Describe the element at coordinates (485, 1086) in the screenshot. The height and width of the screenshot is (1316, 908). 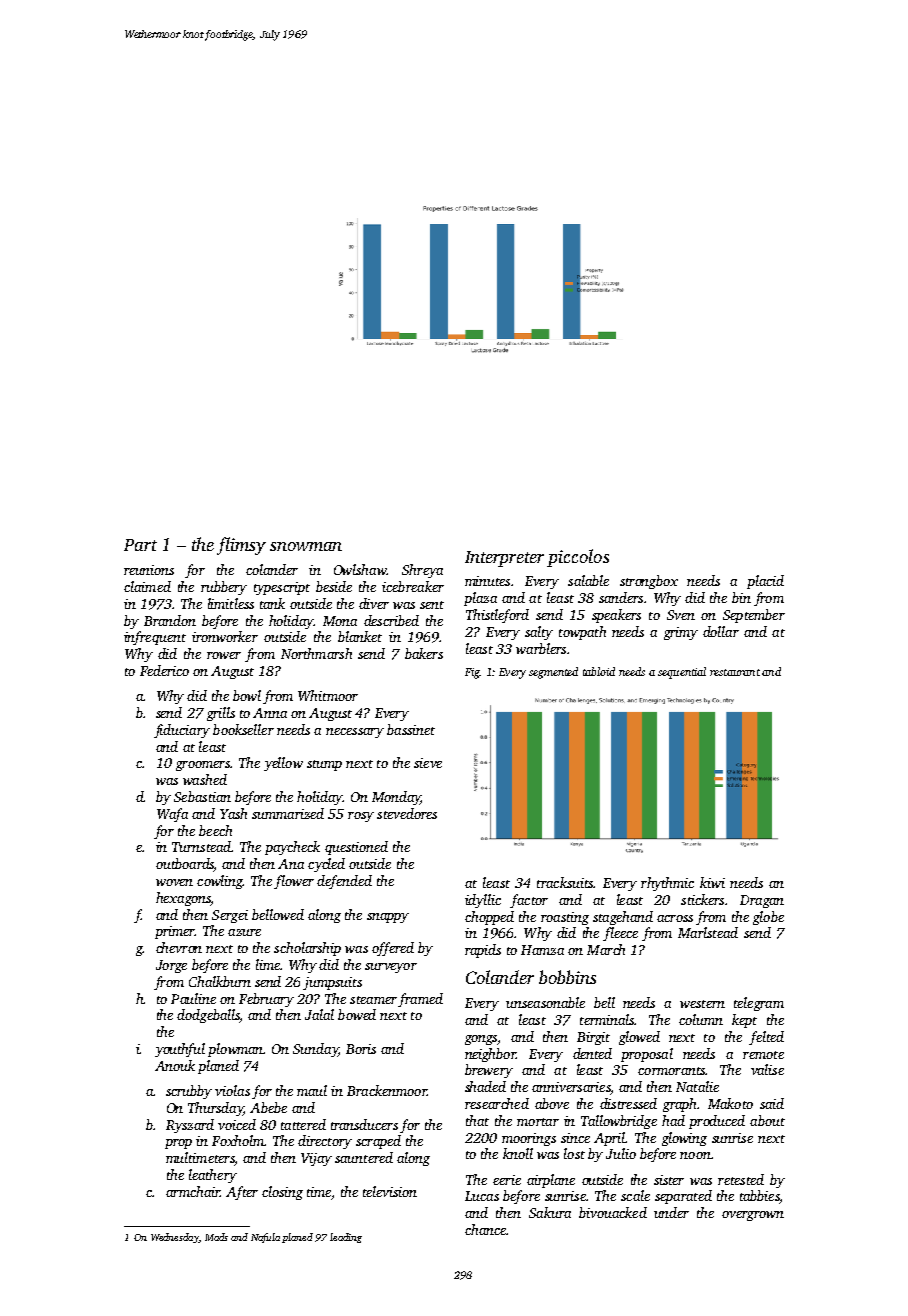
I see `shaded` at that location.
